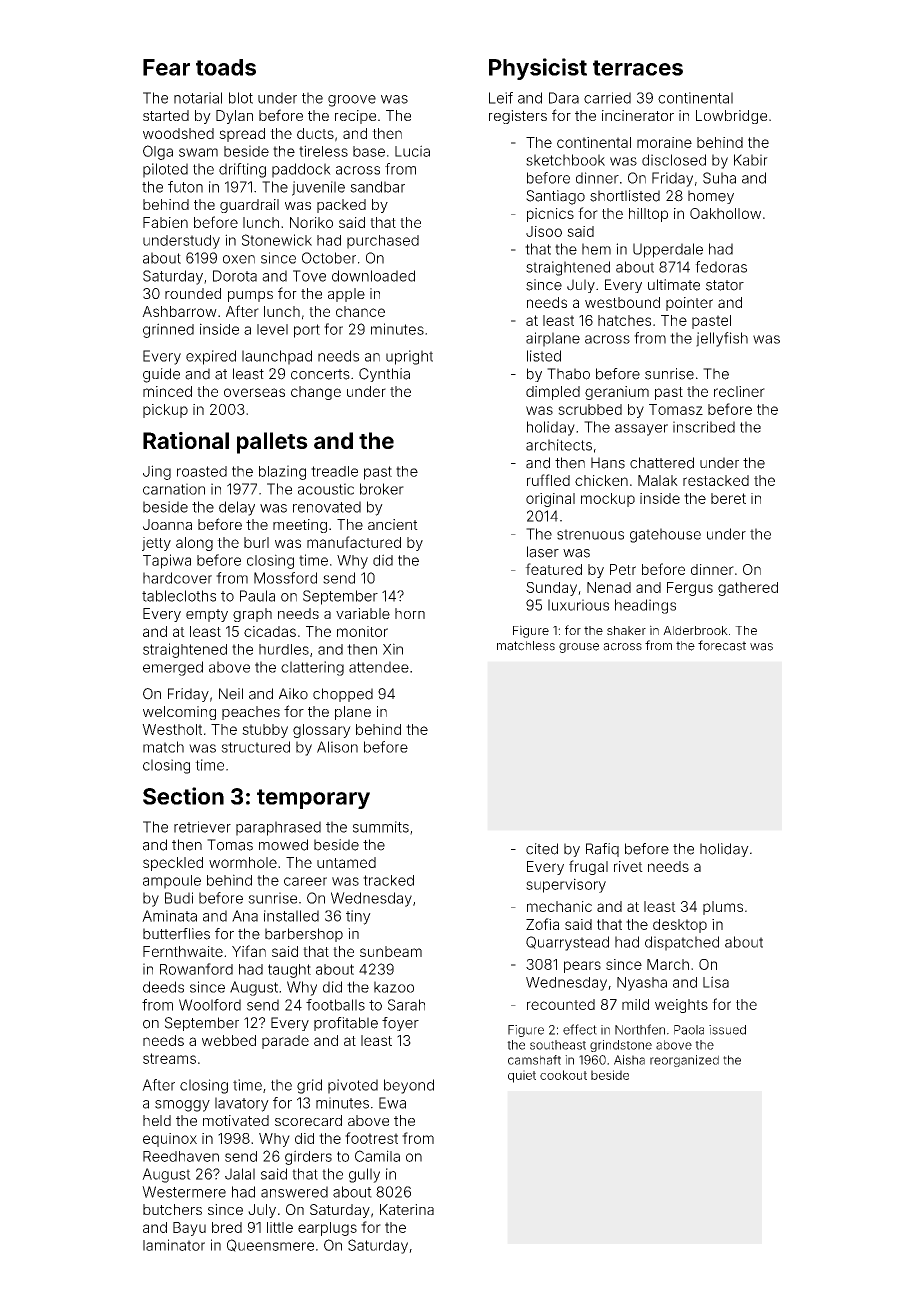 This image has height=1314, width=924. I want to click on burl, so click(256, 542).
